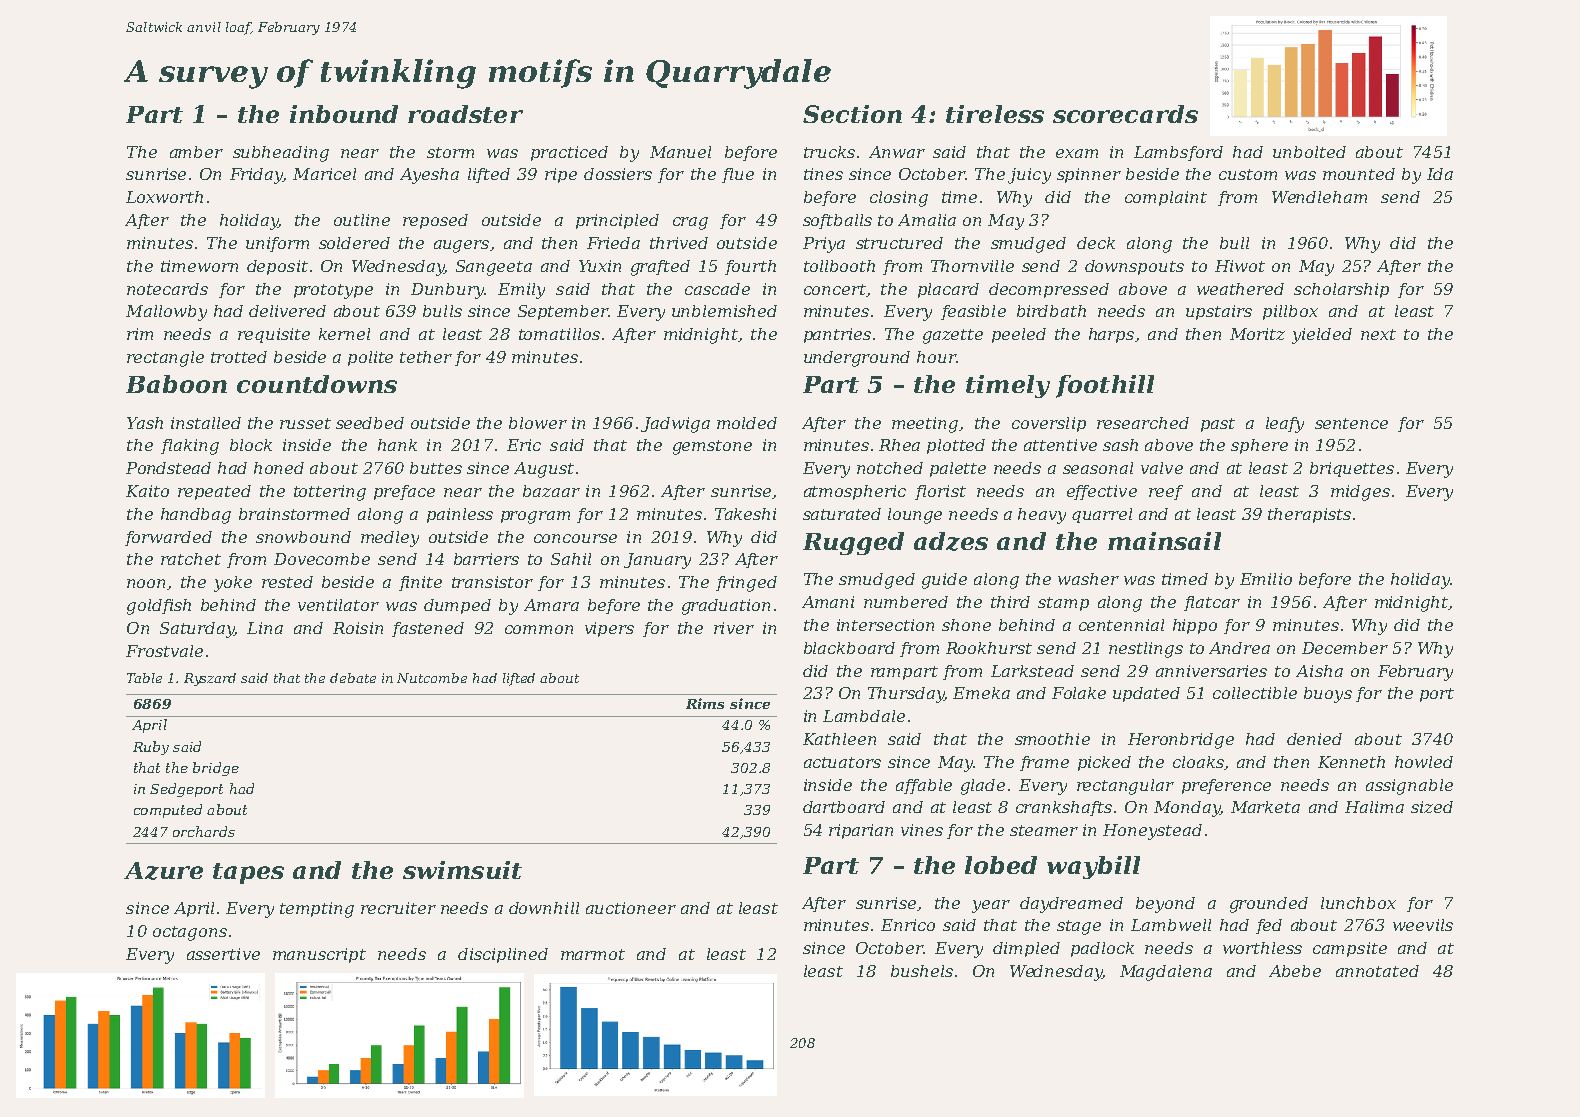 This page has height=1117, width=1580. What do you see at coordinates (465, 114) in the page?
I see `roadster` at bounding box center [465, 114].
